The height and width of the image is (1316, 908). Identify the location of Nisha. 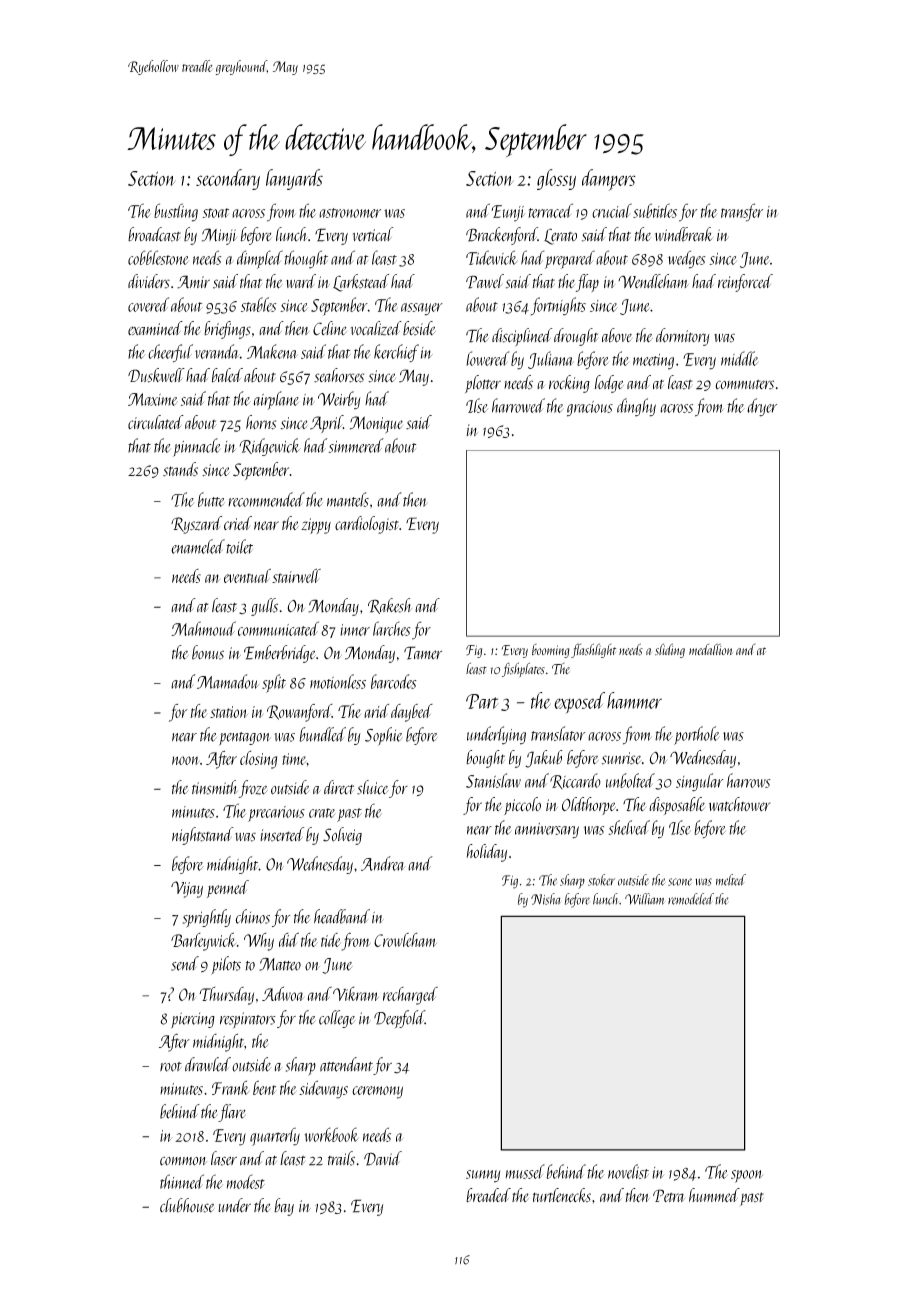
(546, 899).
